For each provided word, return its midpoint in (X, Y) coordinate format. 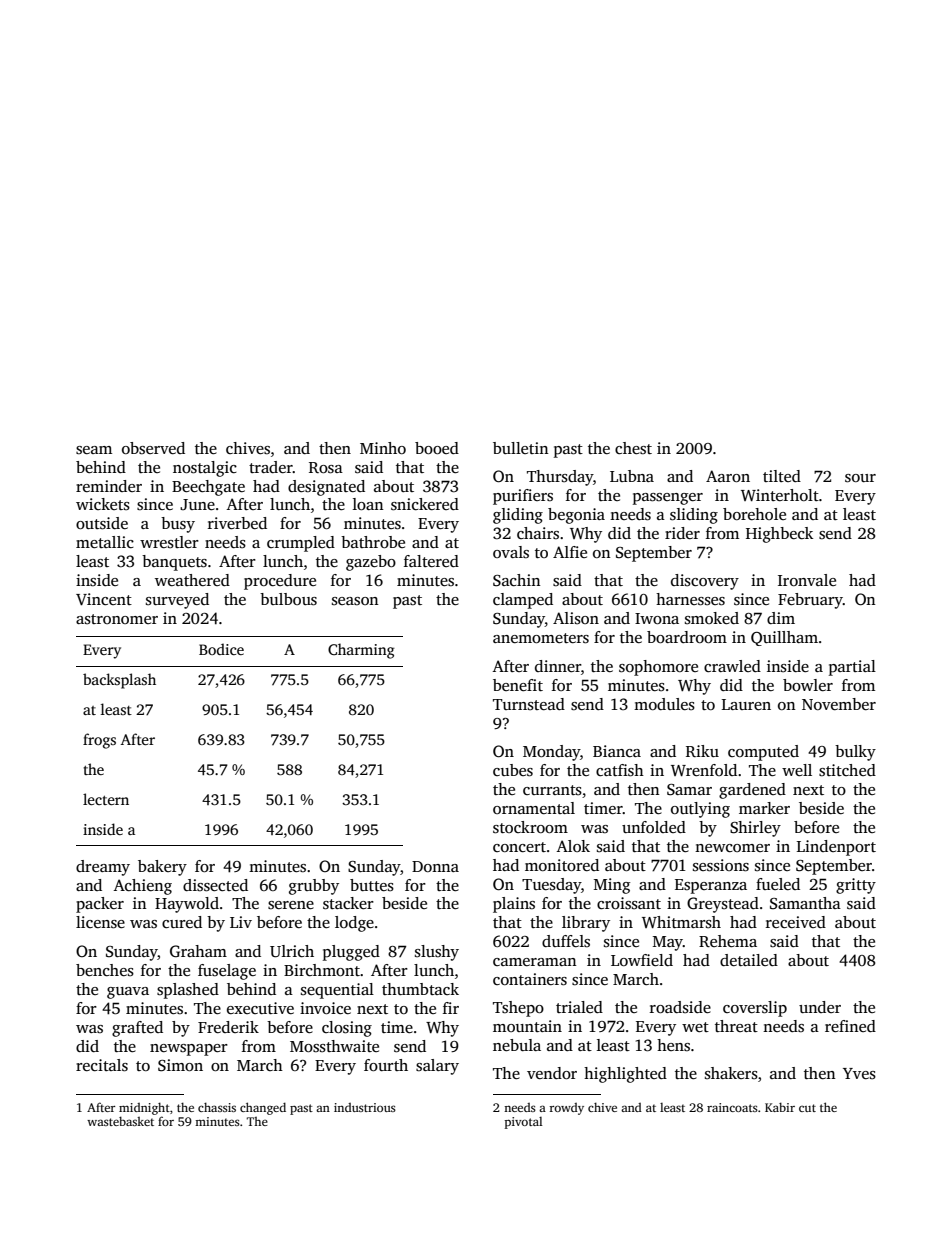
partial (852, 668)
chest (633, 448)
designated (326, 488)
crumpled (301, 544)
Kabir (780, 1107)
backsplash (119, 681)
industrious (365, 1107)
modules (664, 704)
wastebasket (120, 1121)
